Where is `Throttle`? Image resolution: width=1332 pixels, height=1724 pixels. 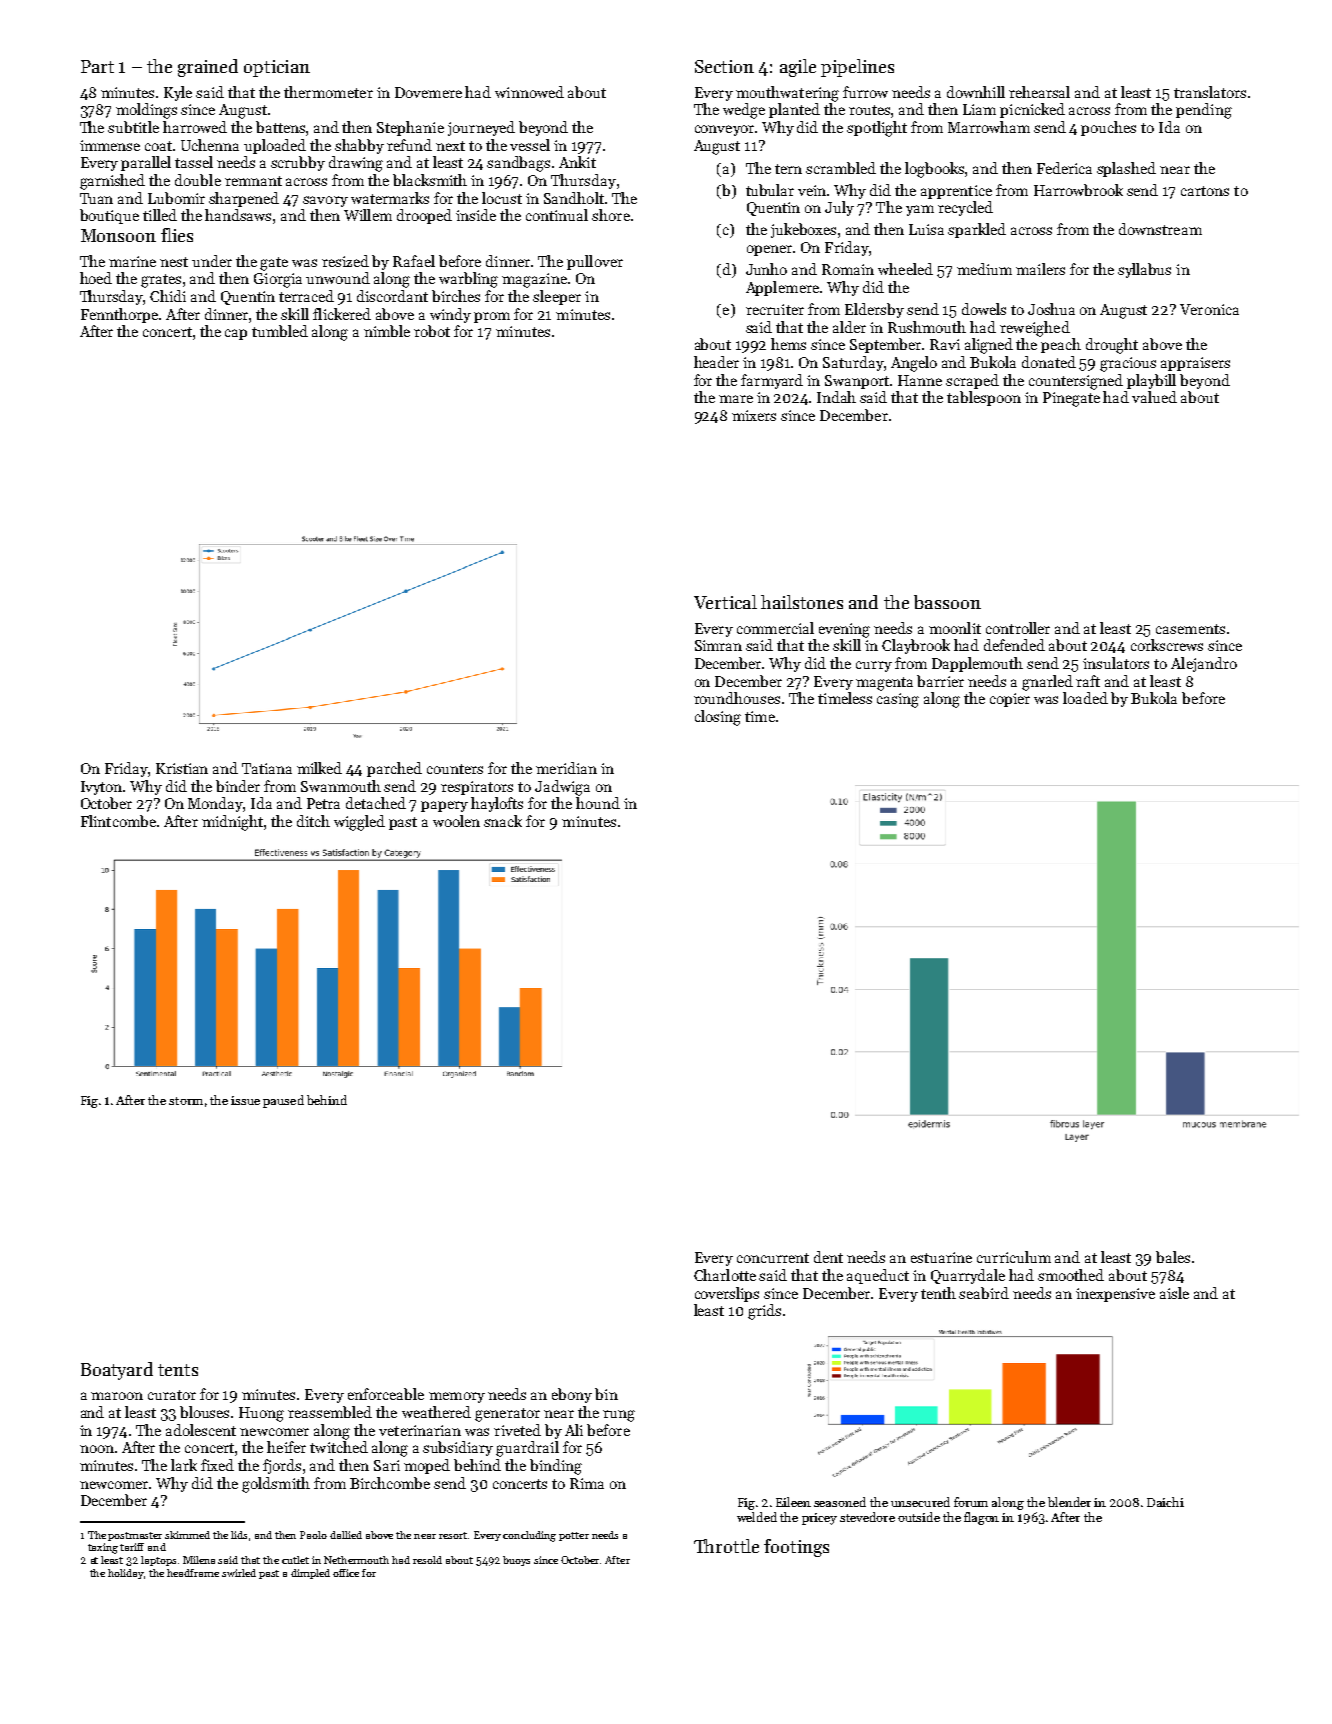 Throttle is located at coordinates (726, 1546).
